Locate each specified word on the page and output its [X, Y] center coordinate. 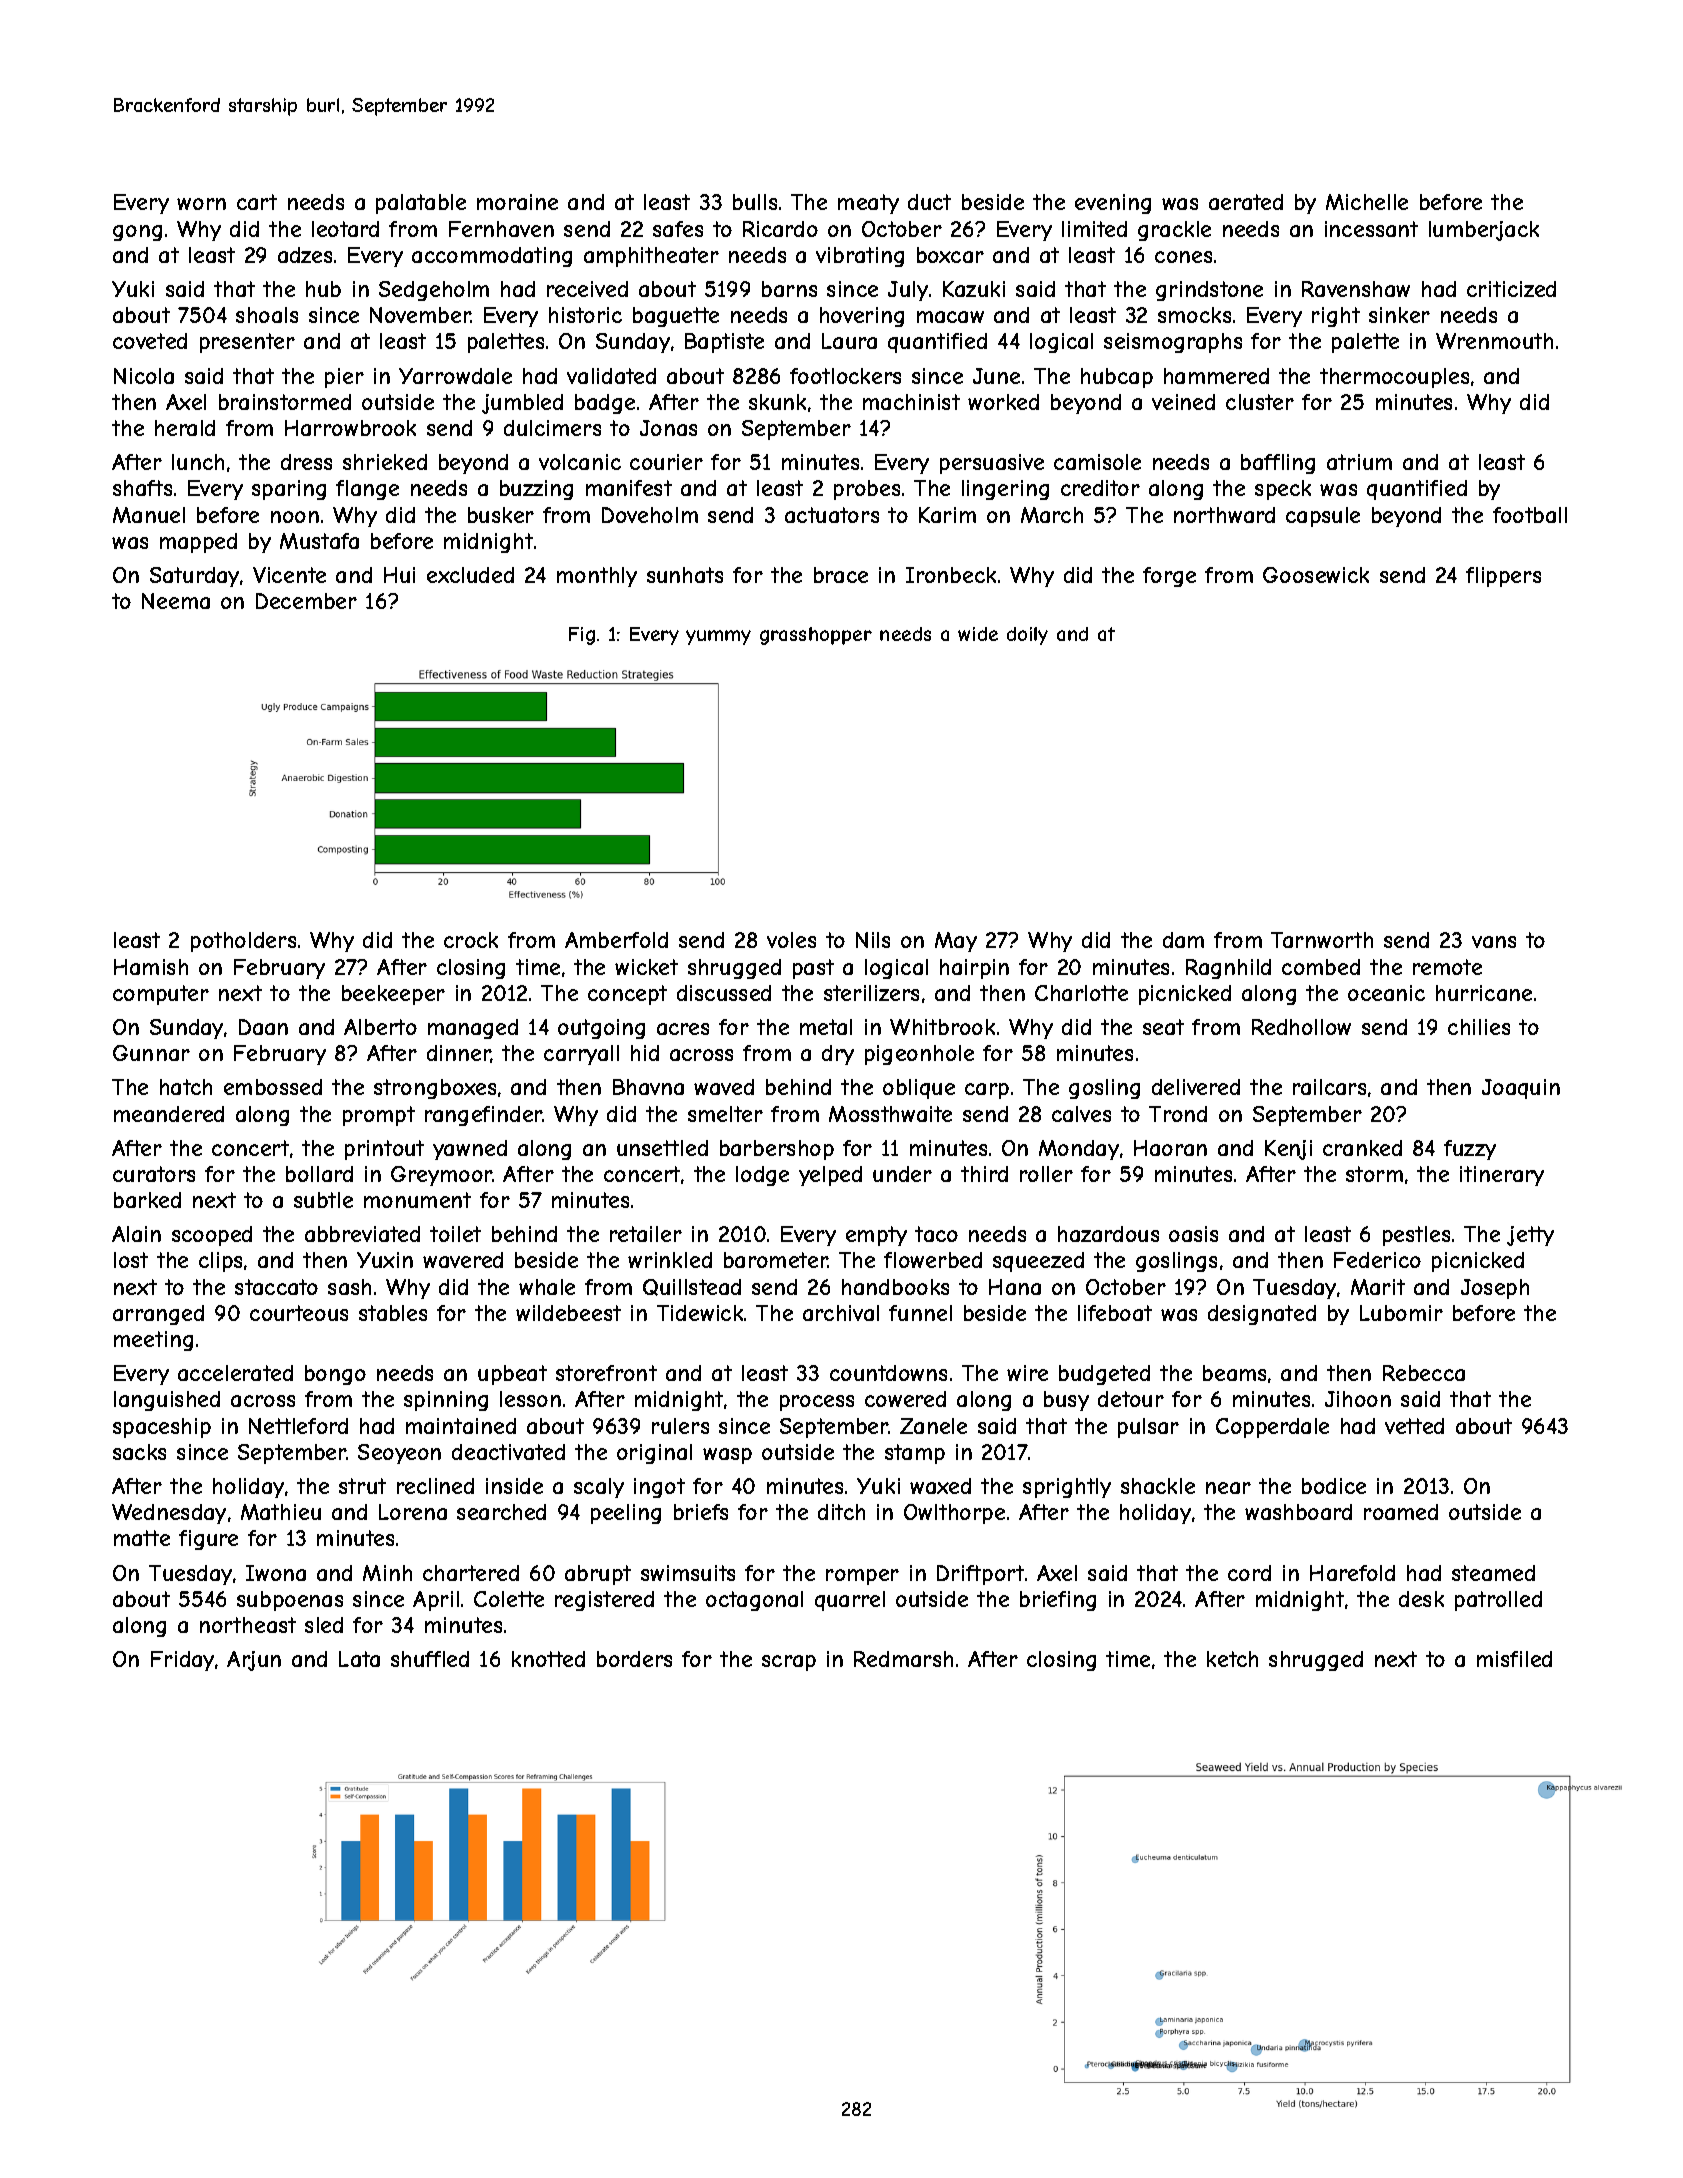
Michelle [1367, 202]
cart [257, 202]
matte [142, 1538]
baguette [676, 317]
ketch [1232, 1659]
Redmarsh [903, 1659]
